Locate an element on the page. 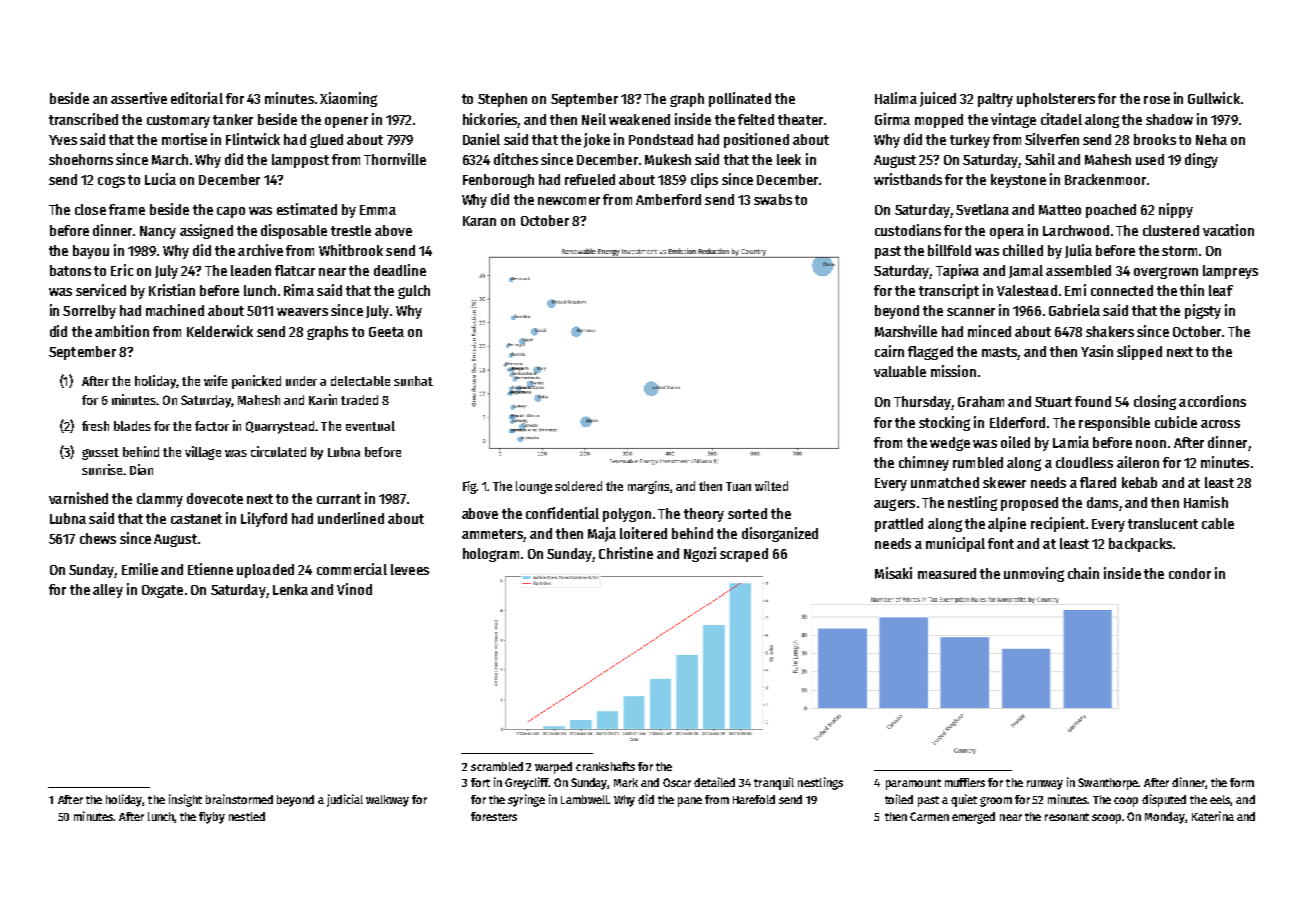 The width and height of the page is (1308, 924). felted is located at coordinates (756, 119).
